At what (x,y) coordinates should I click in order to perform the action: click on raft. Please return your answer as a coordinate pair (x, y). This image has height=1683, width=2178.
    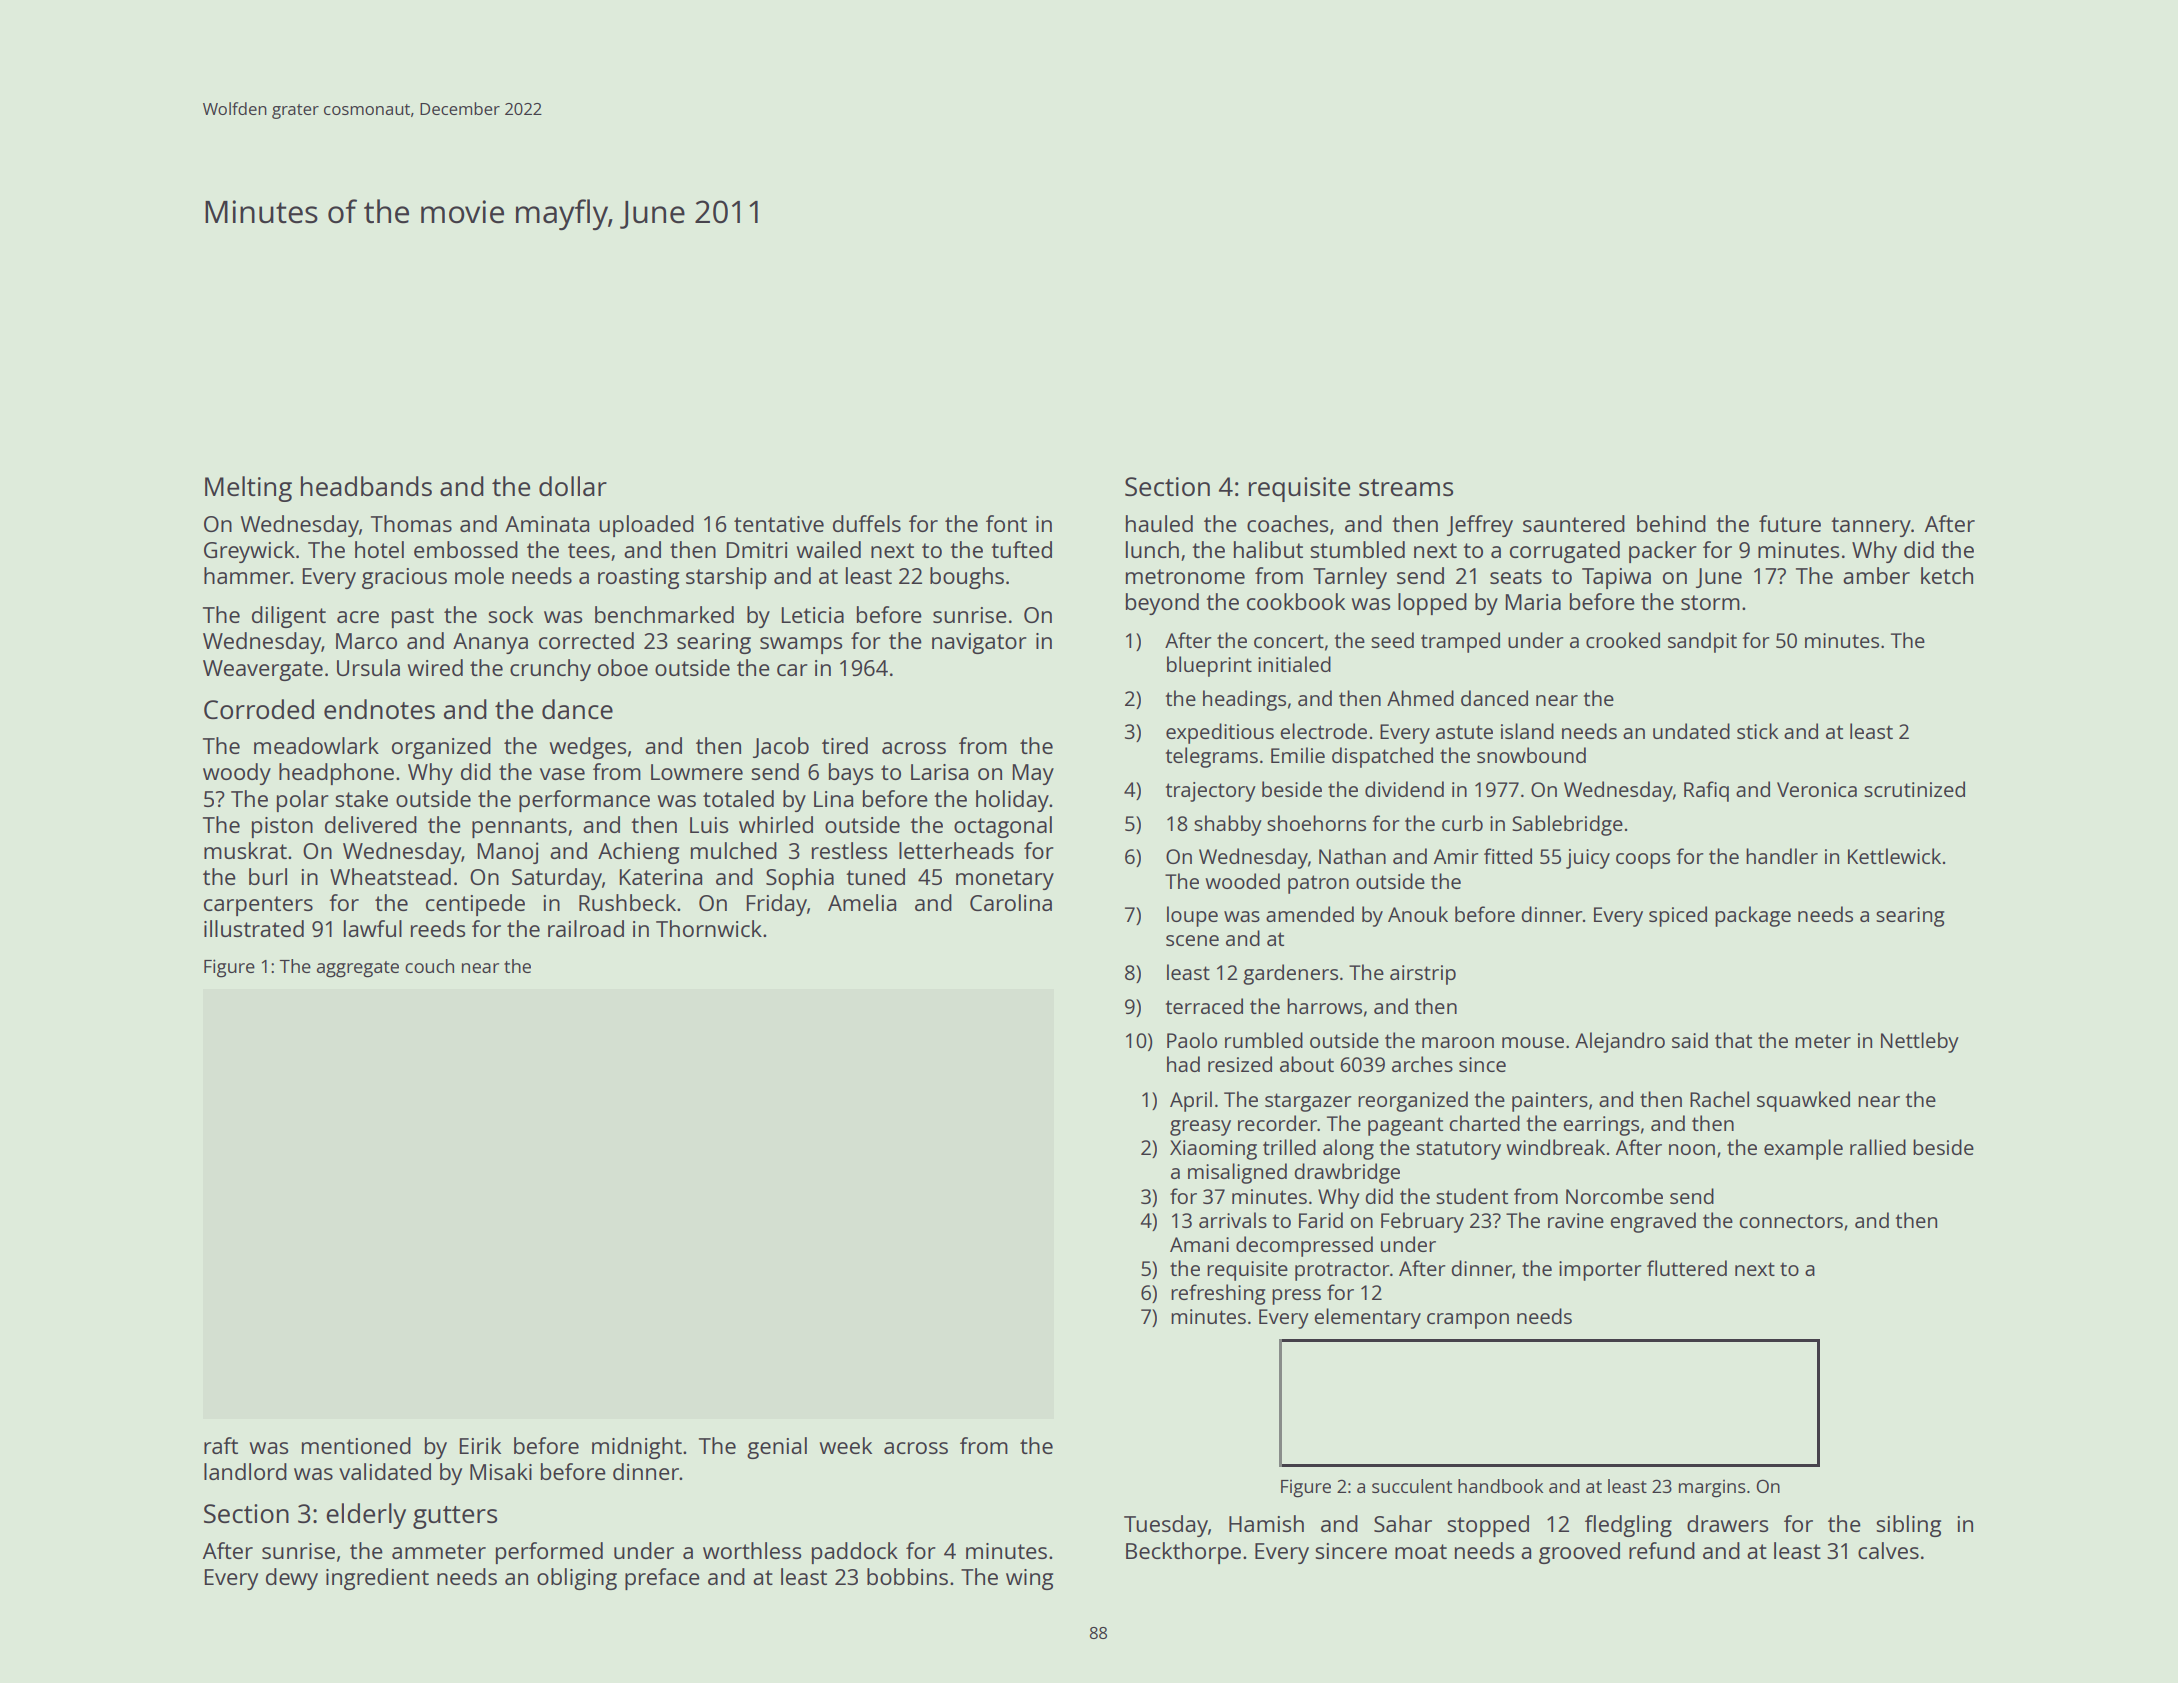
    Looking at the image, I should click on (221, 1445).
